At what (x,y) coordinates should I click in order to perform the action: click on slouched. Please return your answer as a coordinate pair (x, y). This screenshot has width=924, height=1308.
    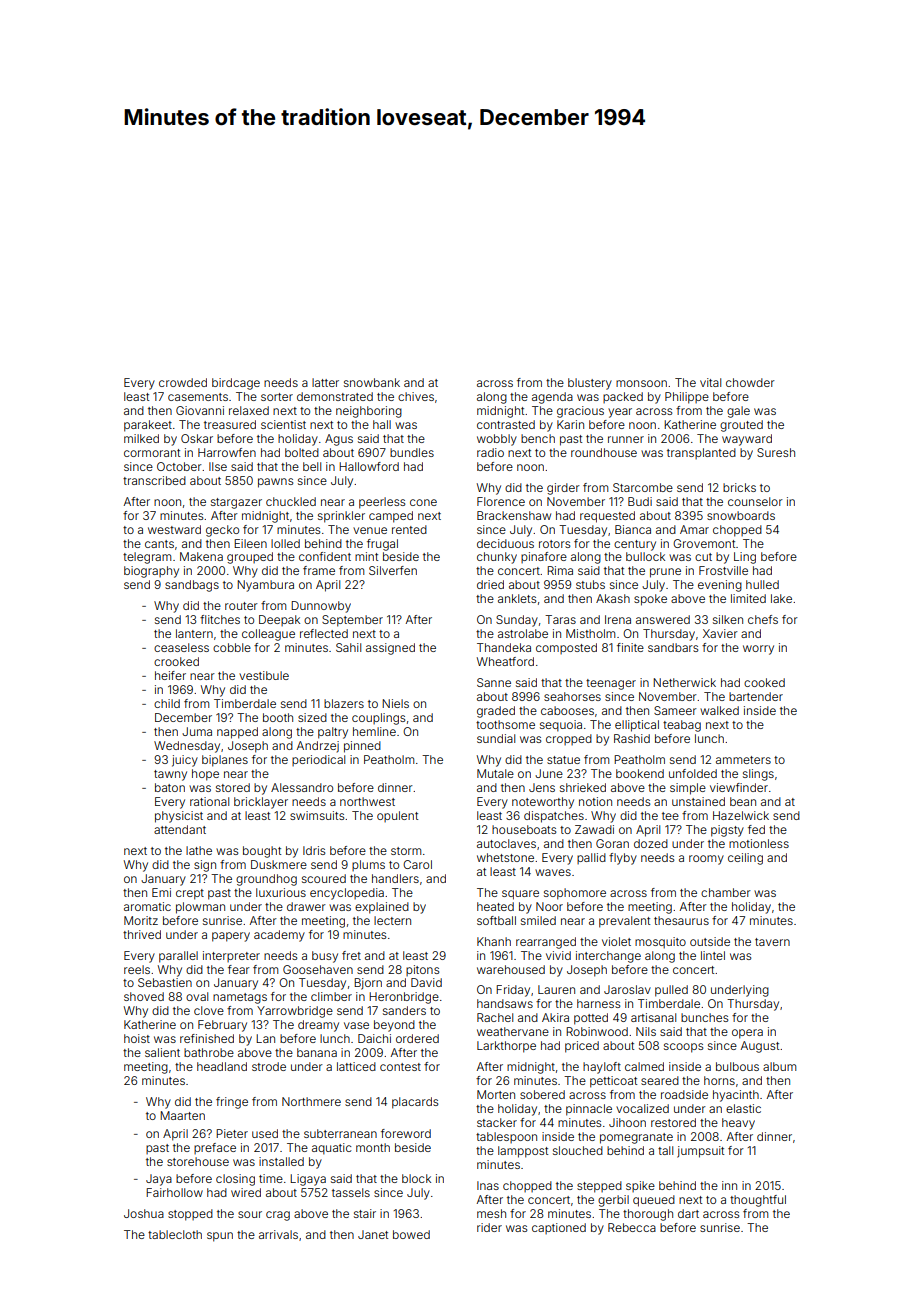
    Looking at the image, I should click on (578, 1150).
